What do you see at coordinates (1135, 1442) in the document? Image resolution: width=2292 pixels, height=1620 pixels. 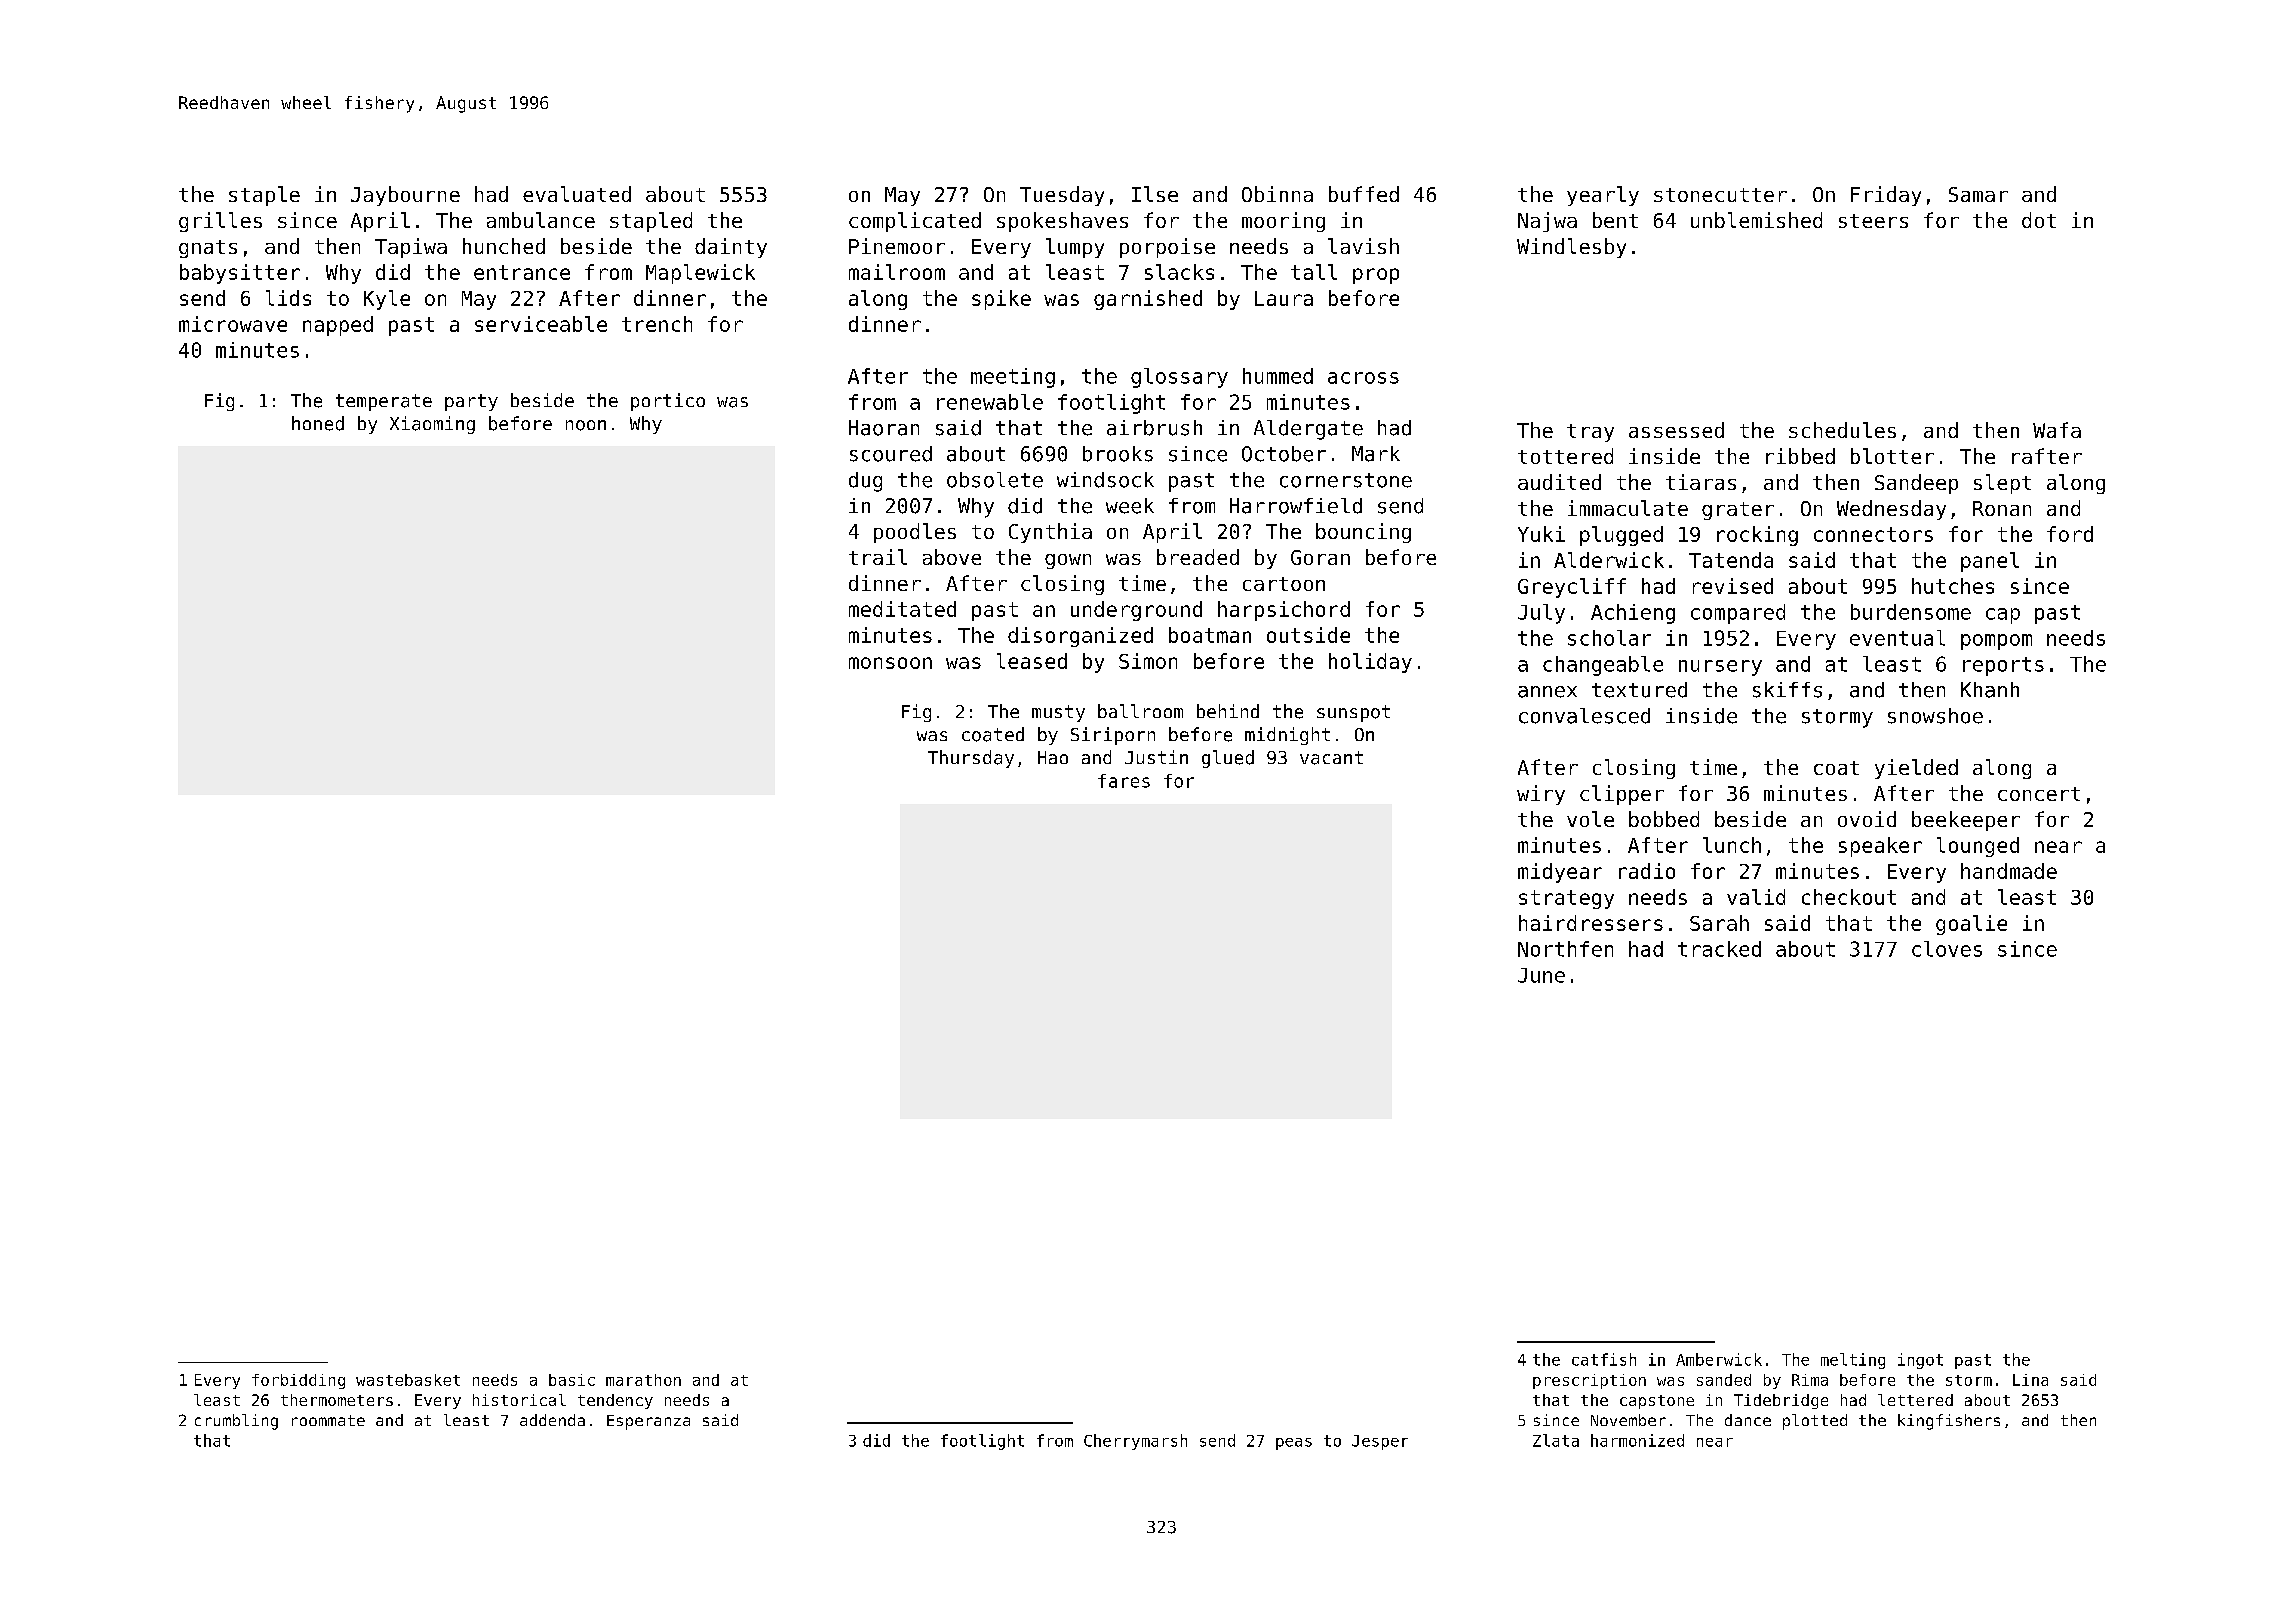 I see `Cherrymarsh` at bounding box center [1135, 1442].
